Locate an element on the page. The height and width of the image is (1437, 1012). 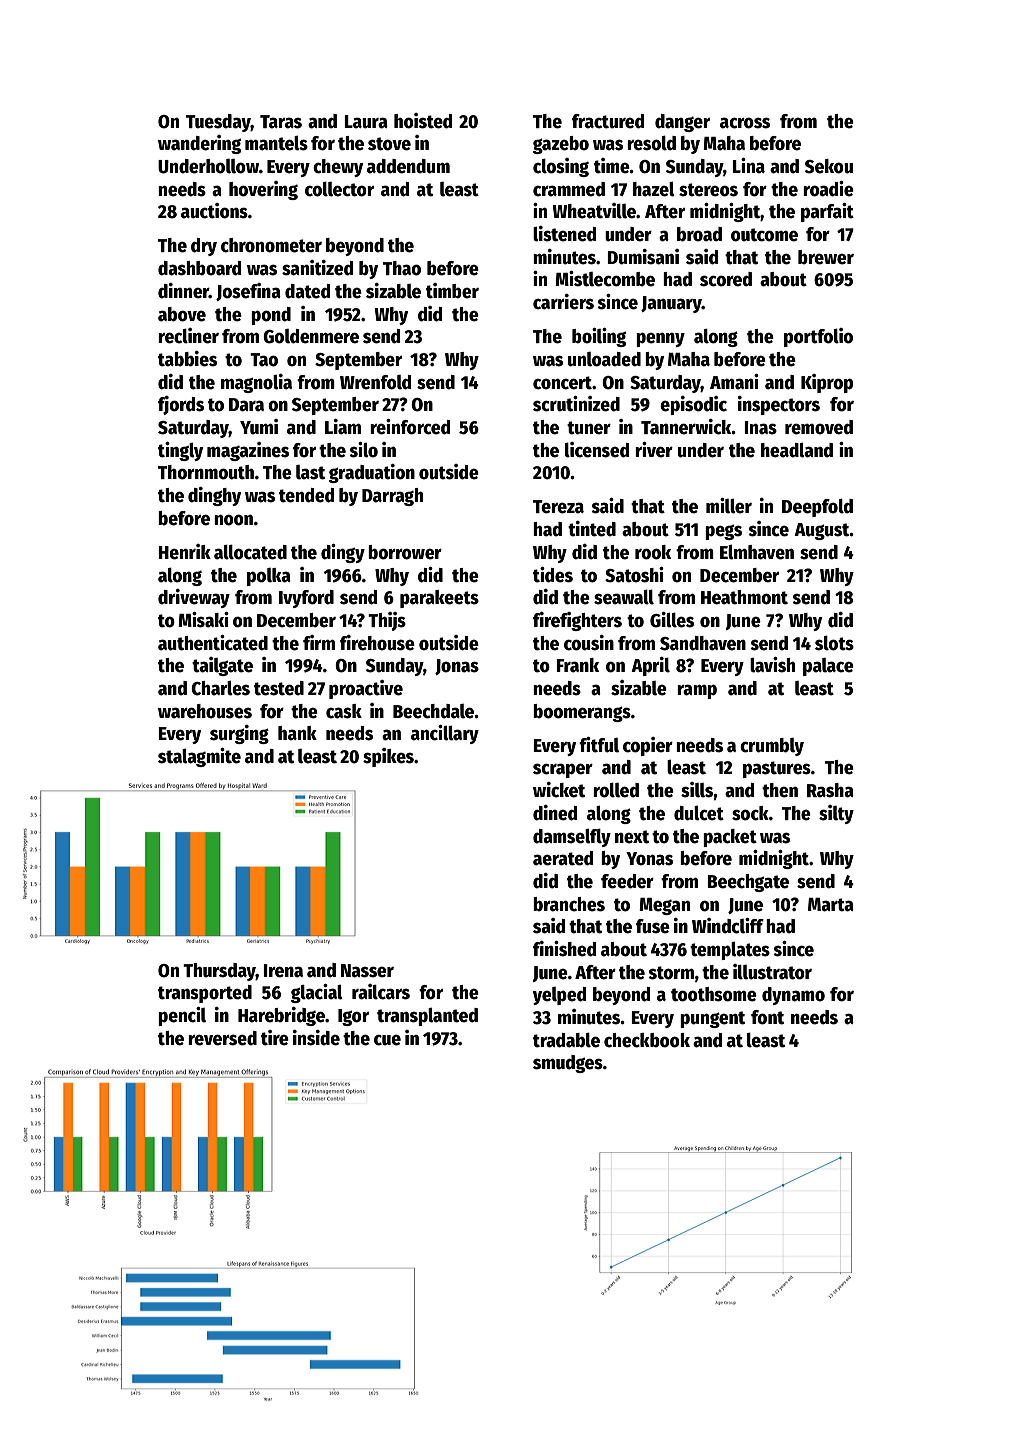
dinghy is located at coordinates (214, 496).
